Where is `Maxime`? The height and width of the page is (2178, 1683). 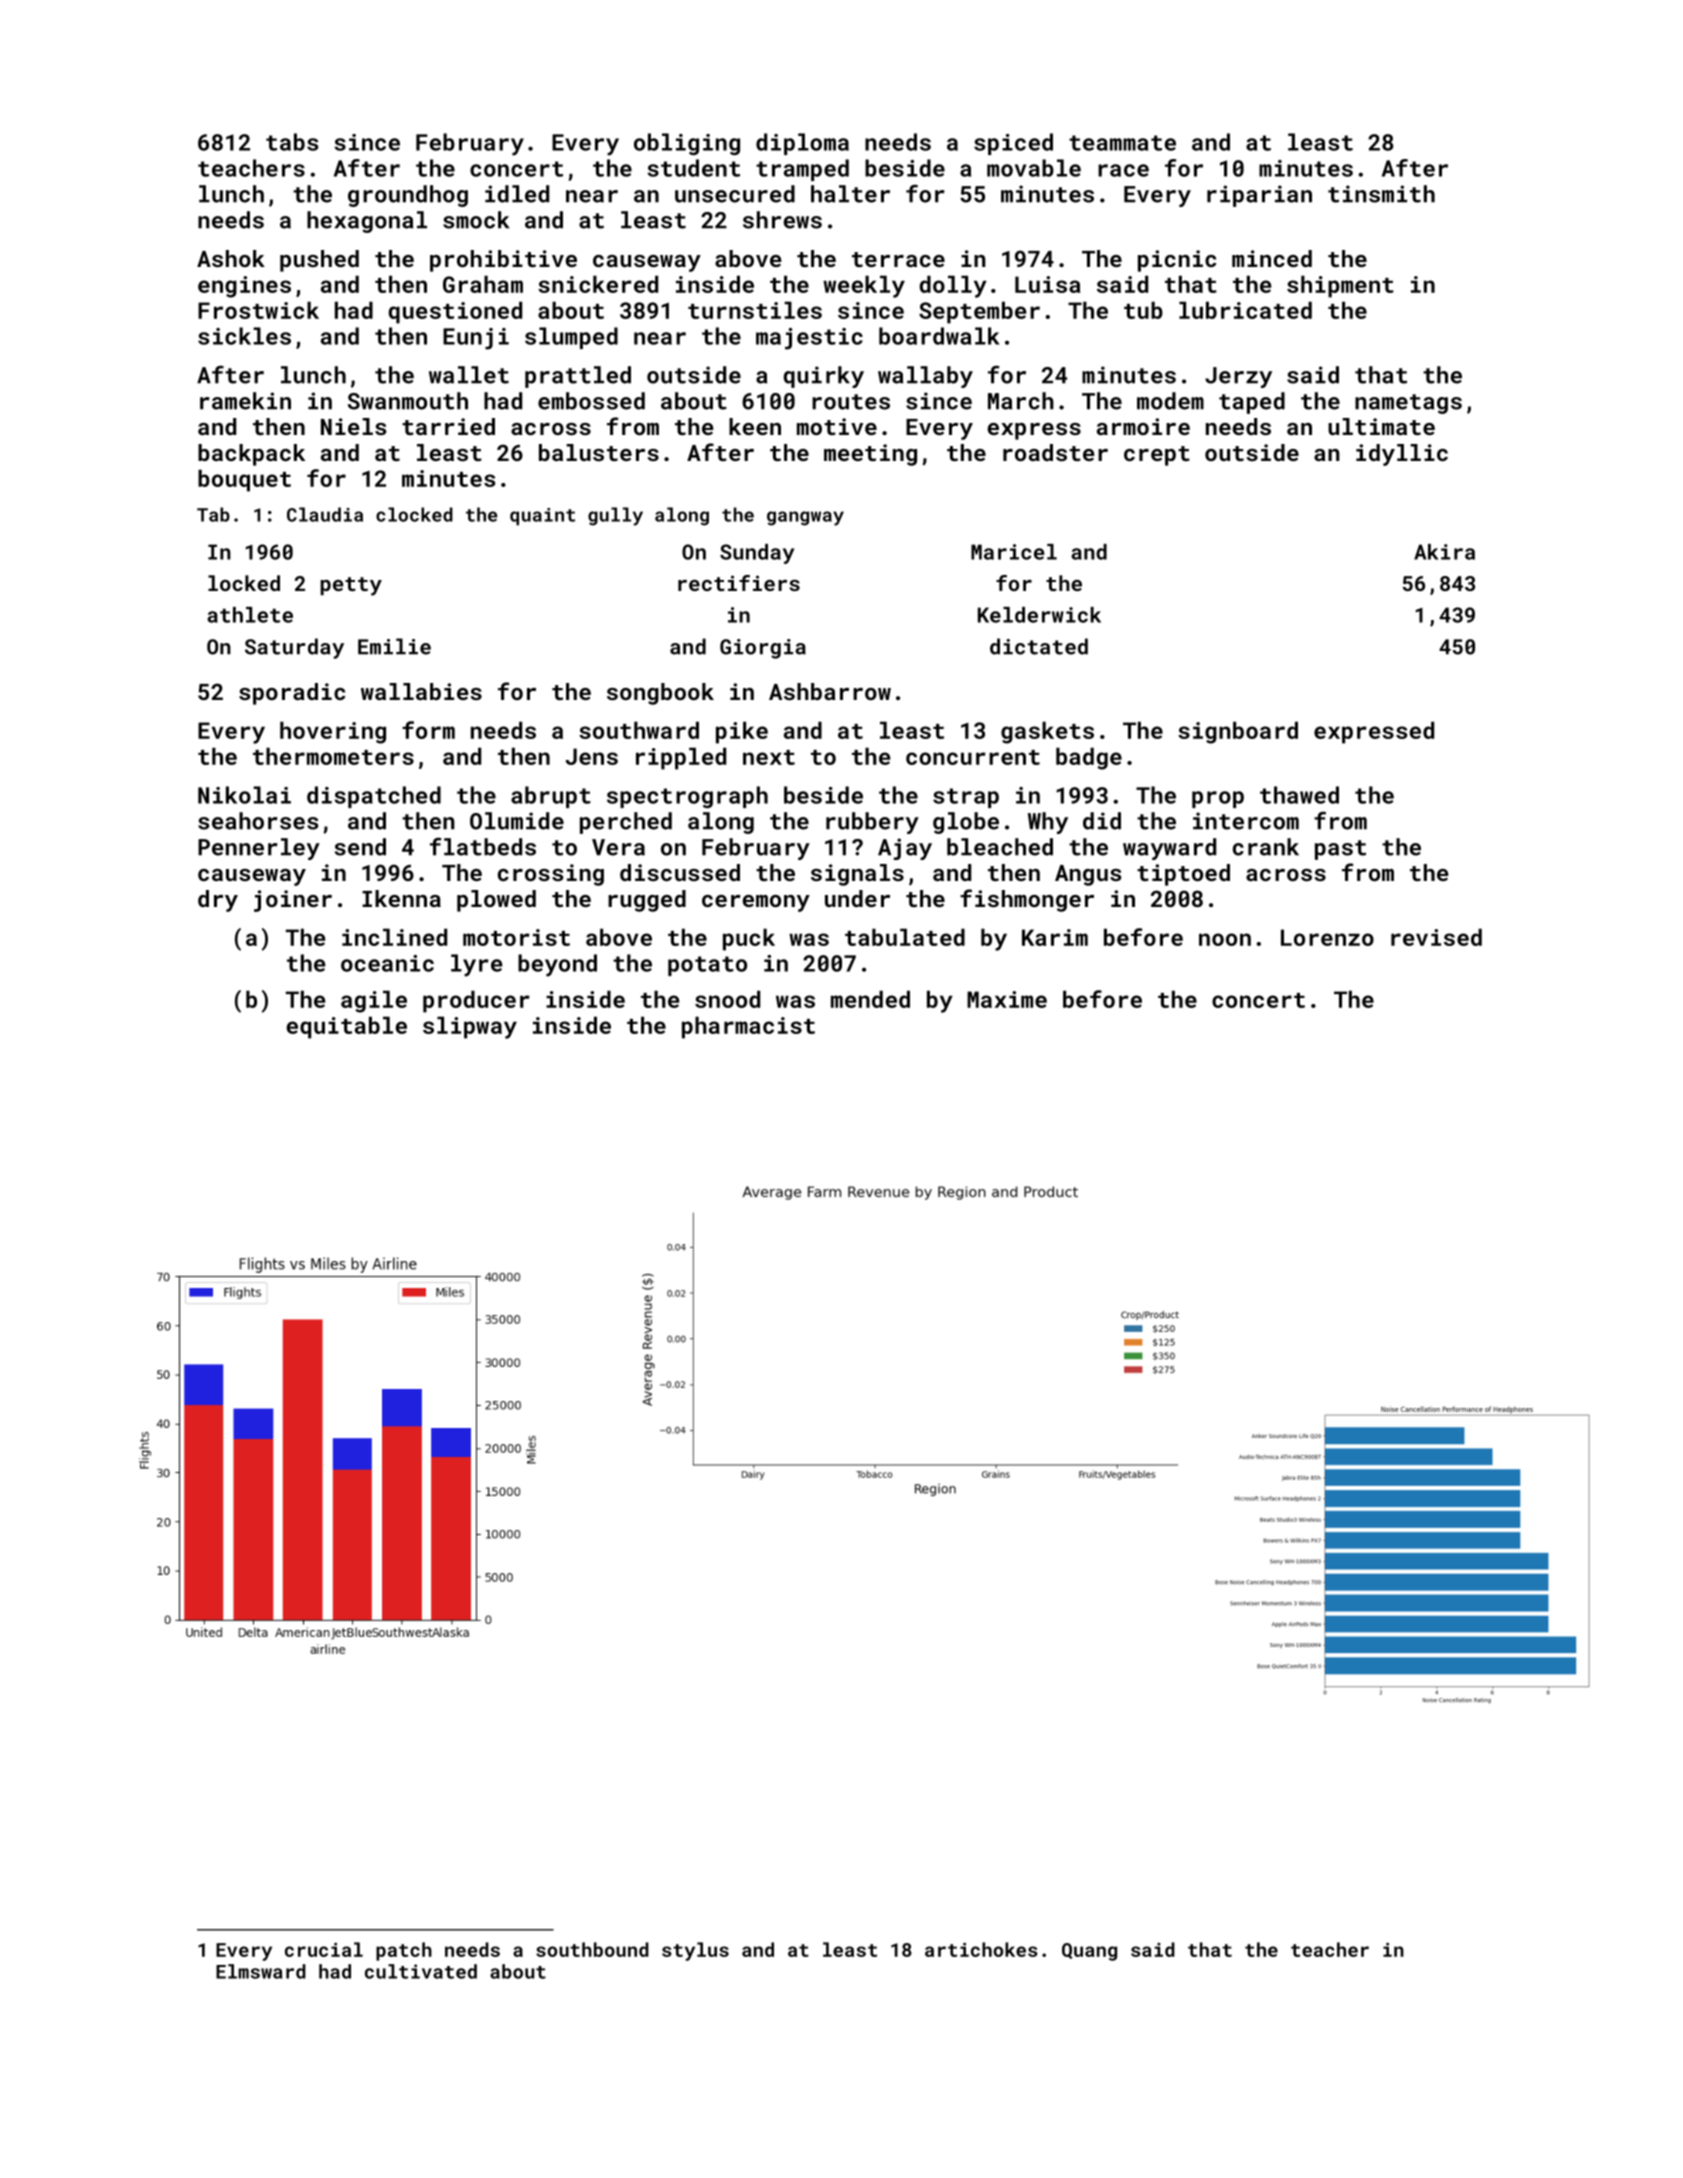 Maxime is located at coordinates (1007, 999).
